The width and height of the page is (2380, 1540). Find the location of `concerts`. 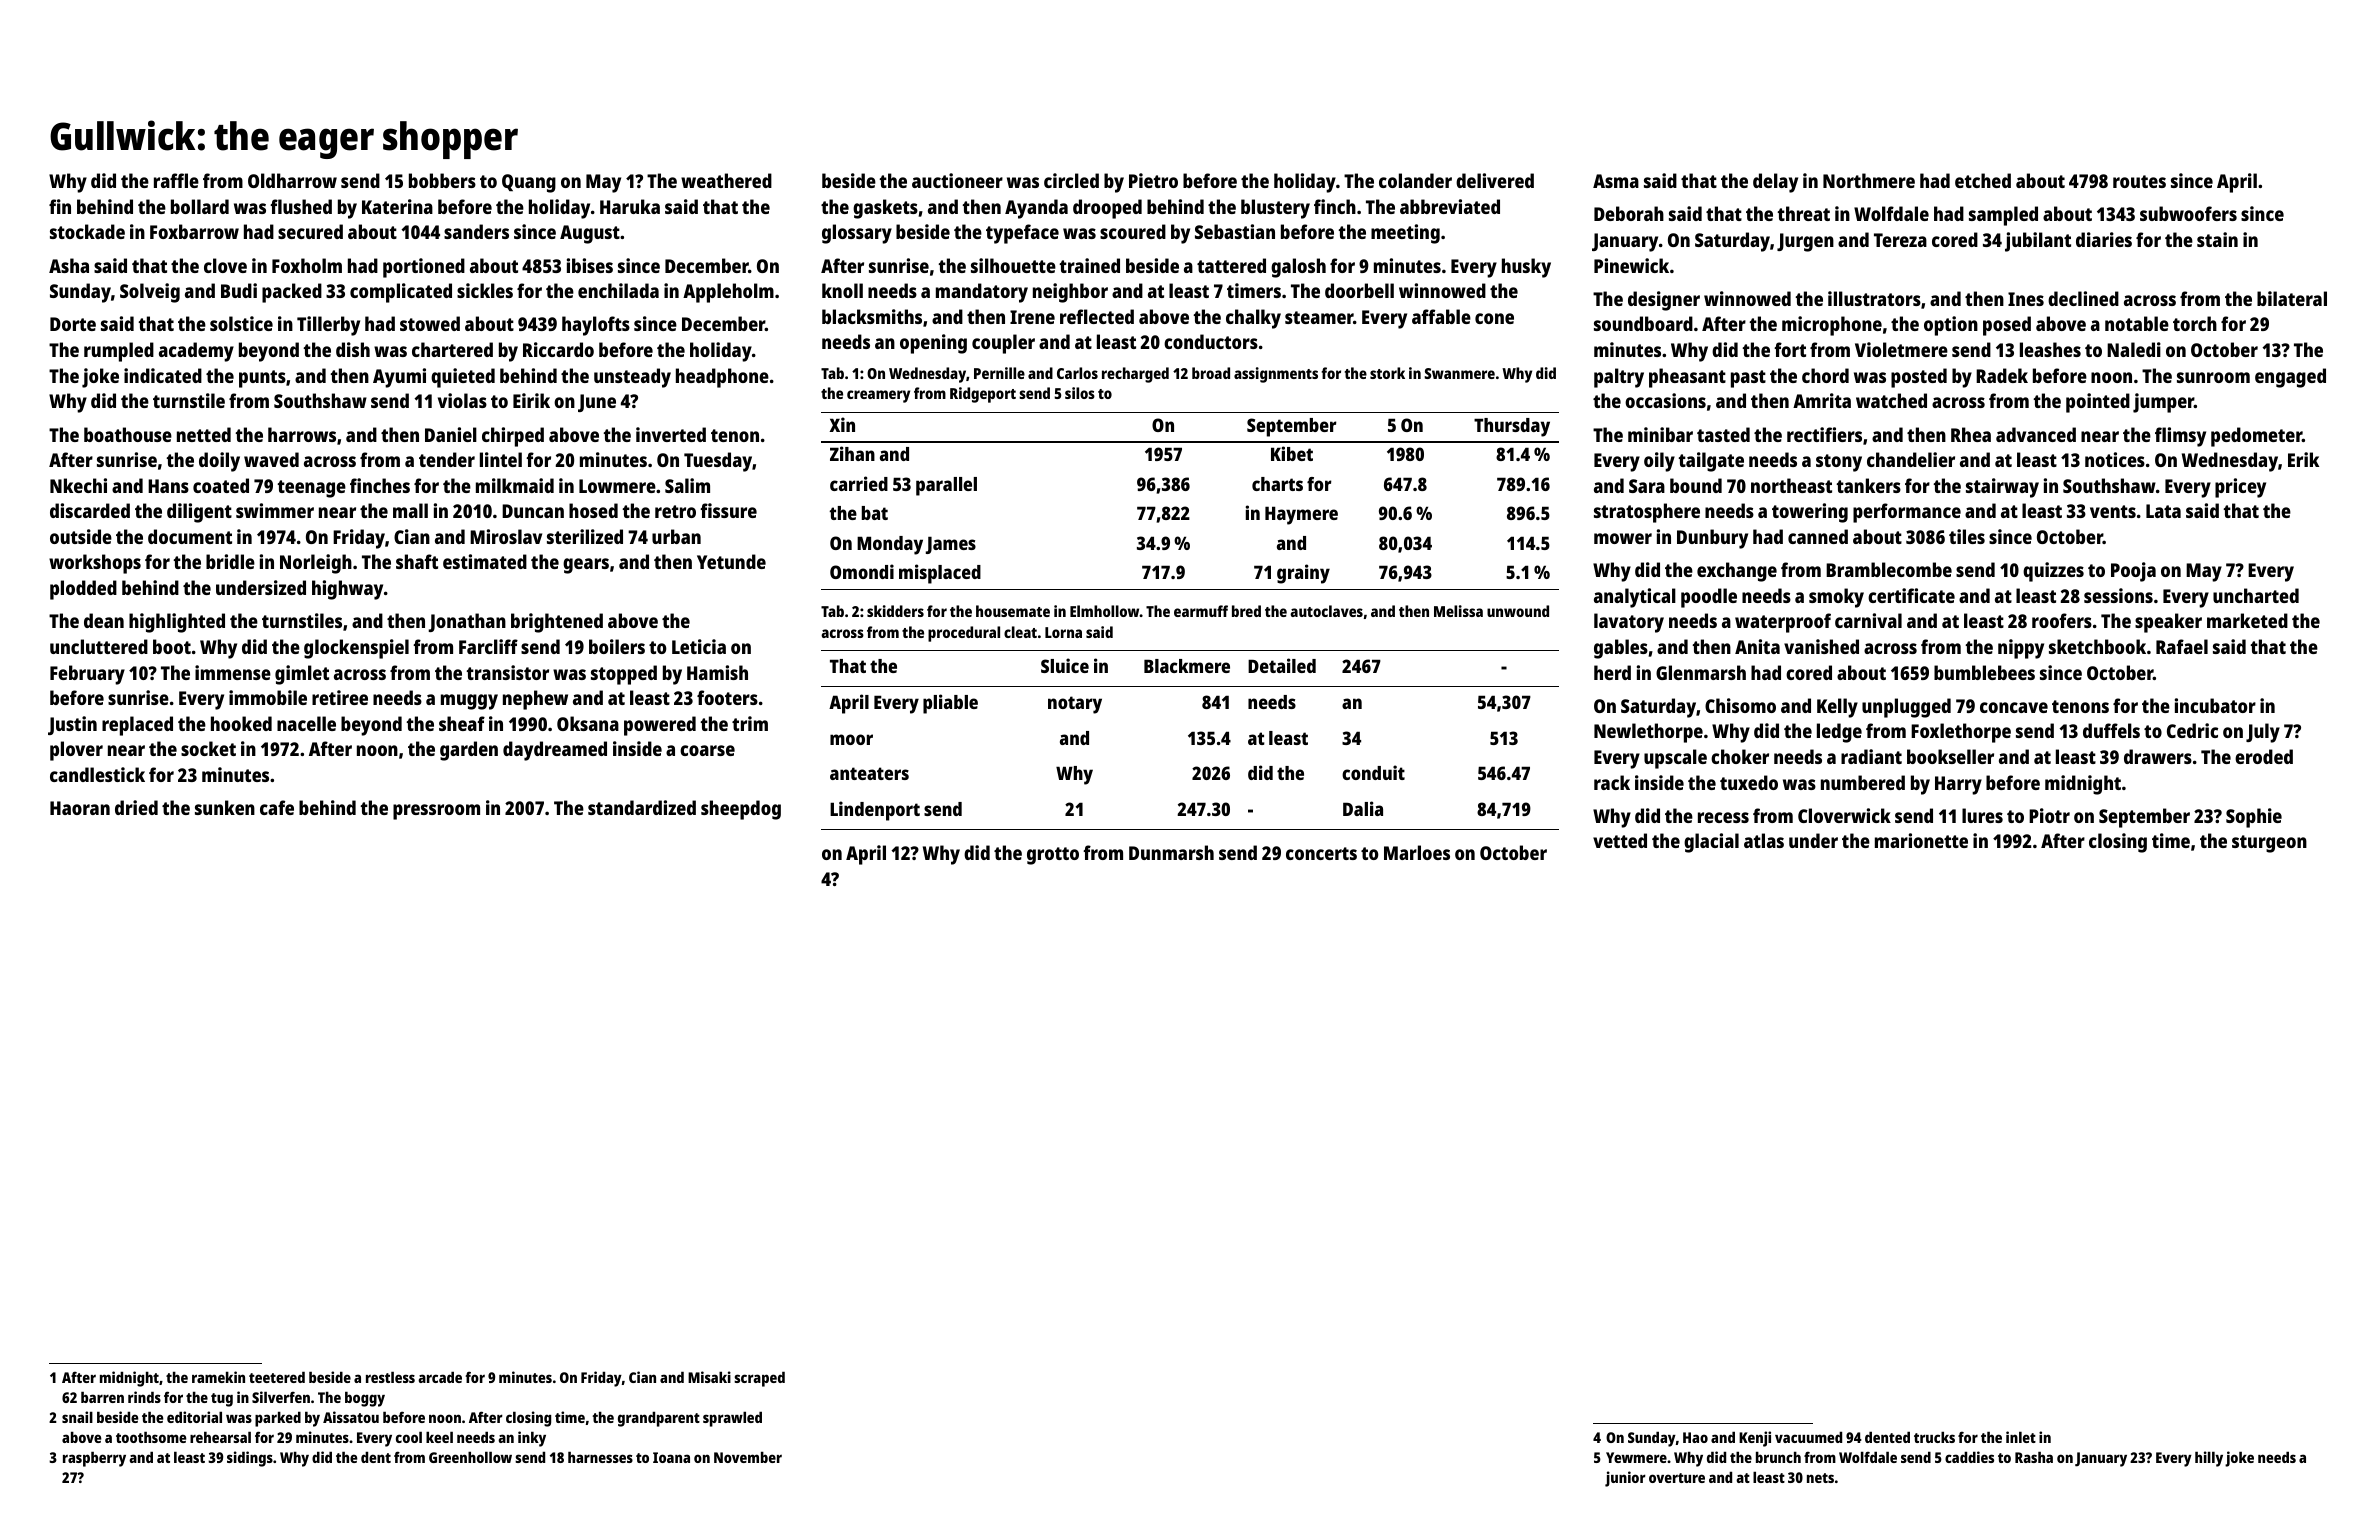

concerts is located at coordinates (1321, 853).
